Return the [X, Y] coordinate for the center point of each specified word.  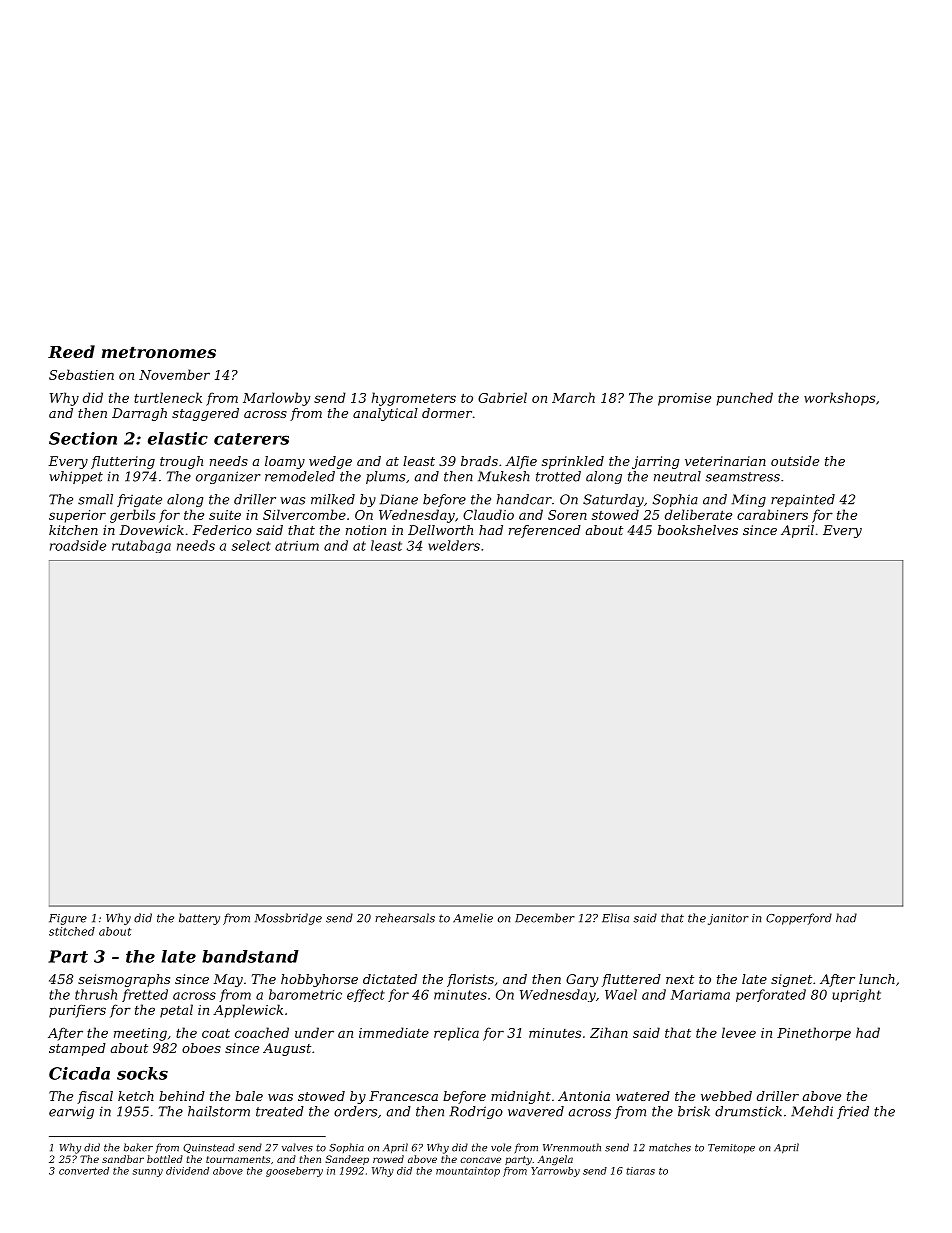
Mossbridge [288, 919]
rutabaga [141, 546]
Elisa [615, 918]
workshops [839, 399]
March [573, 397]
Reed [71, 351]
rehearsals [405, 918]
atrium [297, 546]
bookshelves [697, 530]
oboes [201, 1048]
